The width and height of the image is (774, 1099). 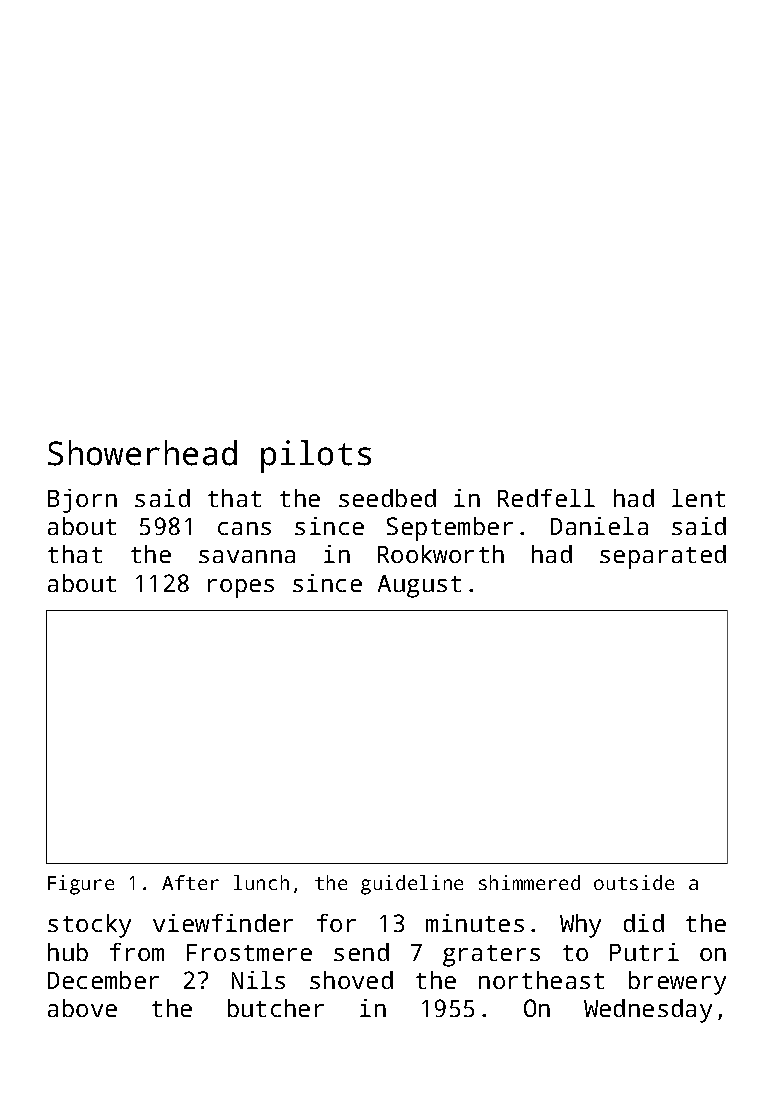 I want to click on outside, so click(x=634, y=882).
